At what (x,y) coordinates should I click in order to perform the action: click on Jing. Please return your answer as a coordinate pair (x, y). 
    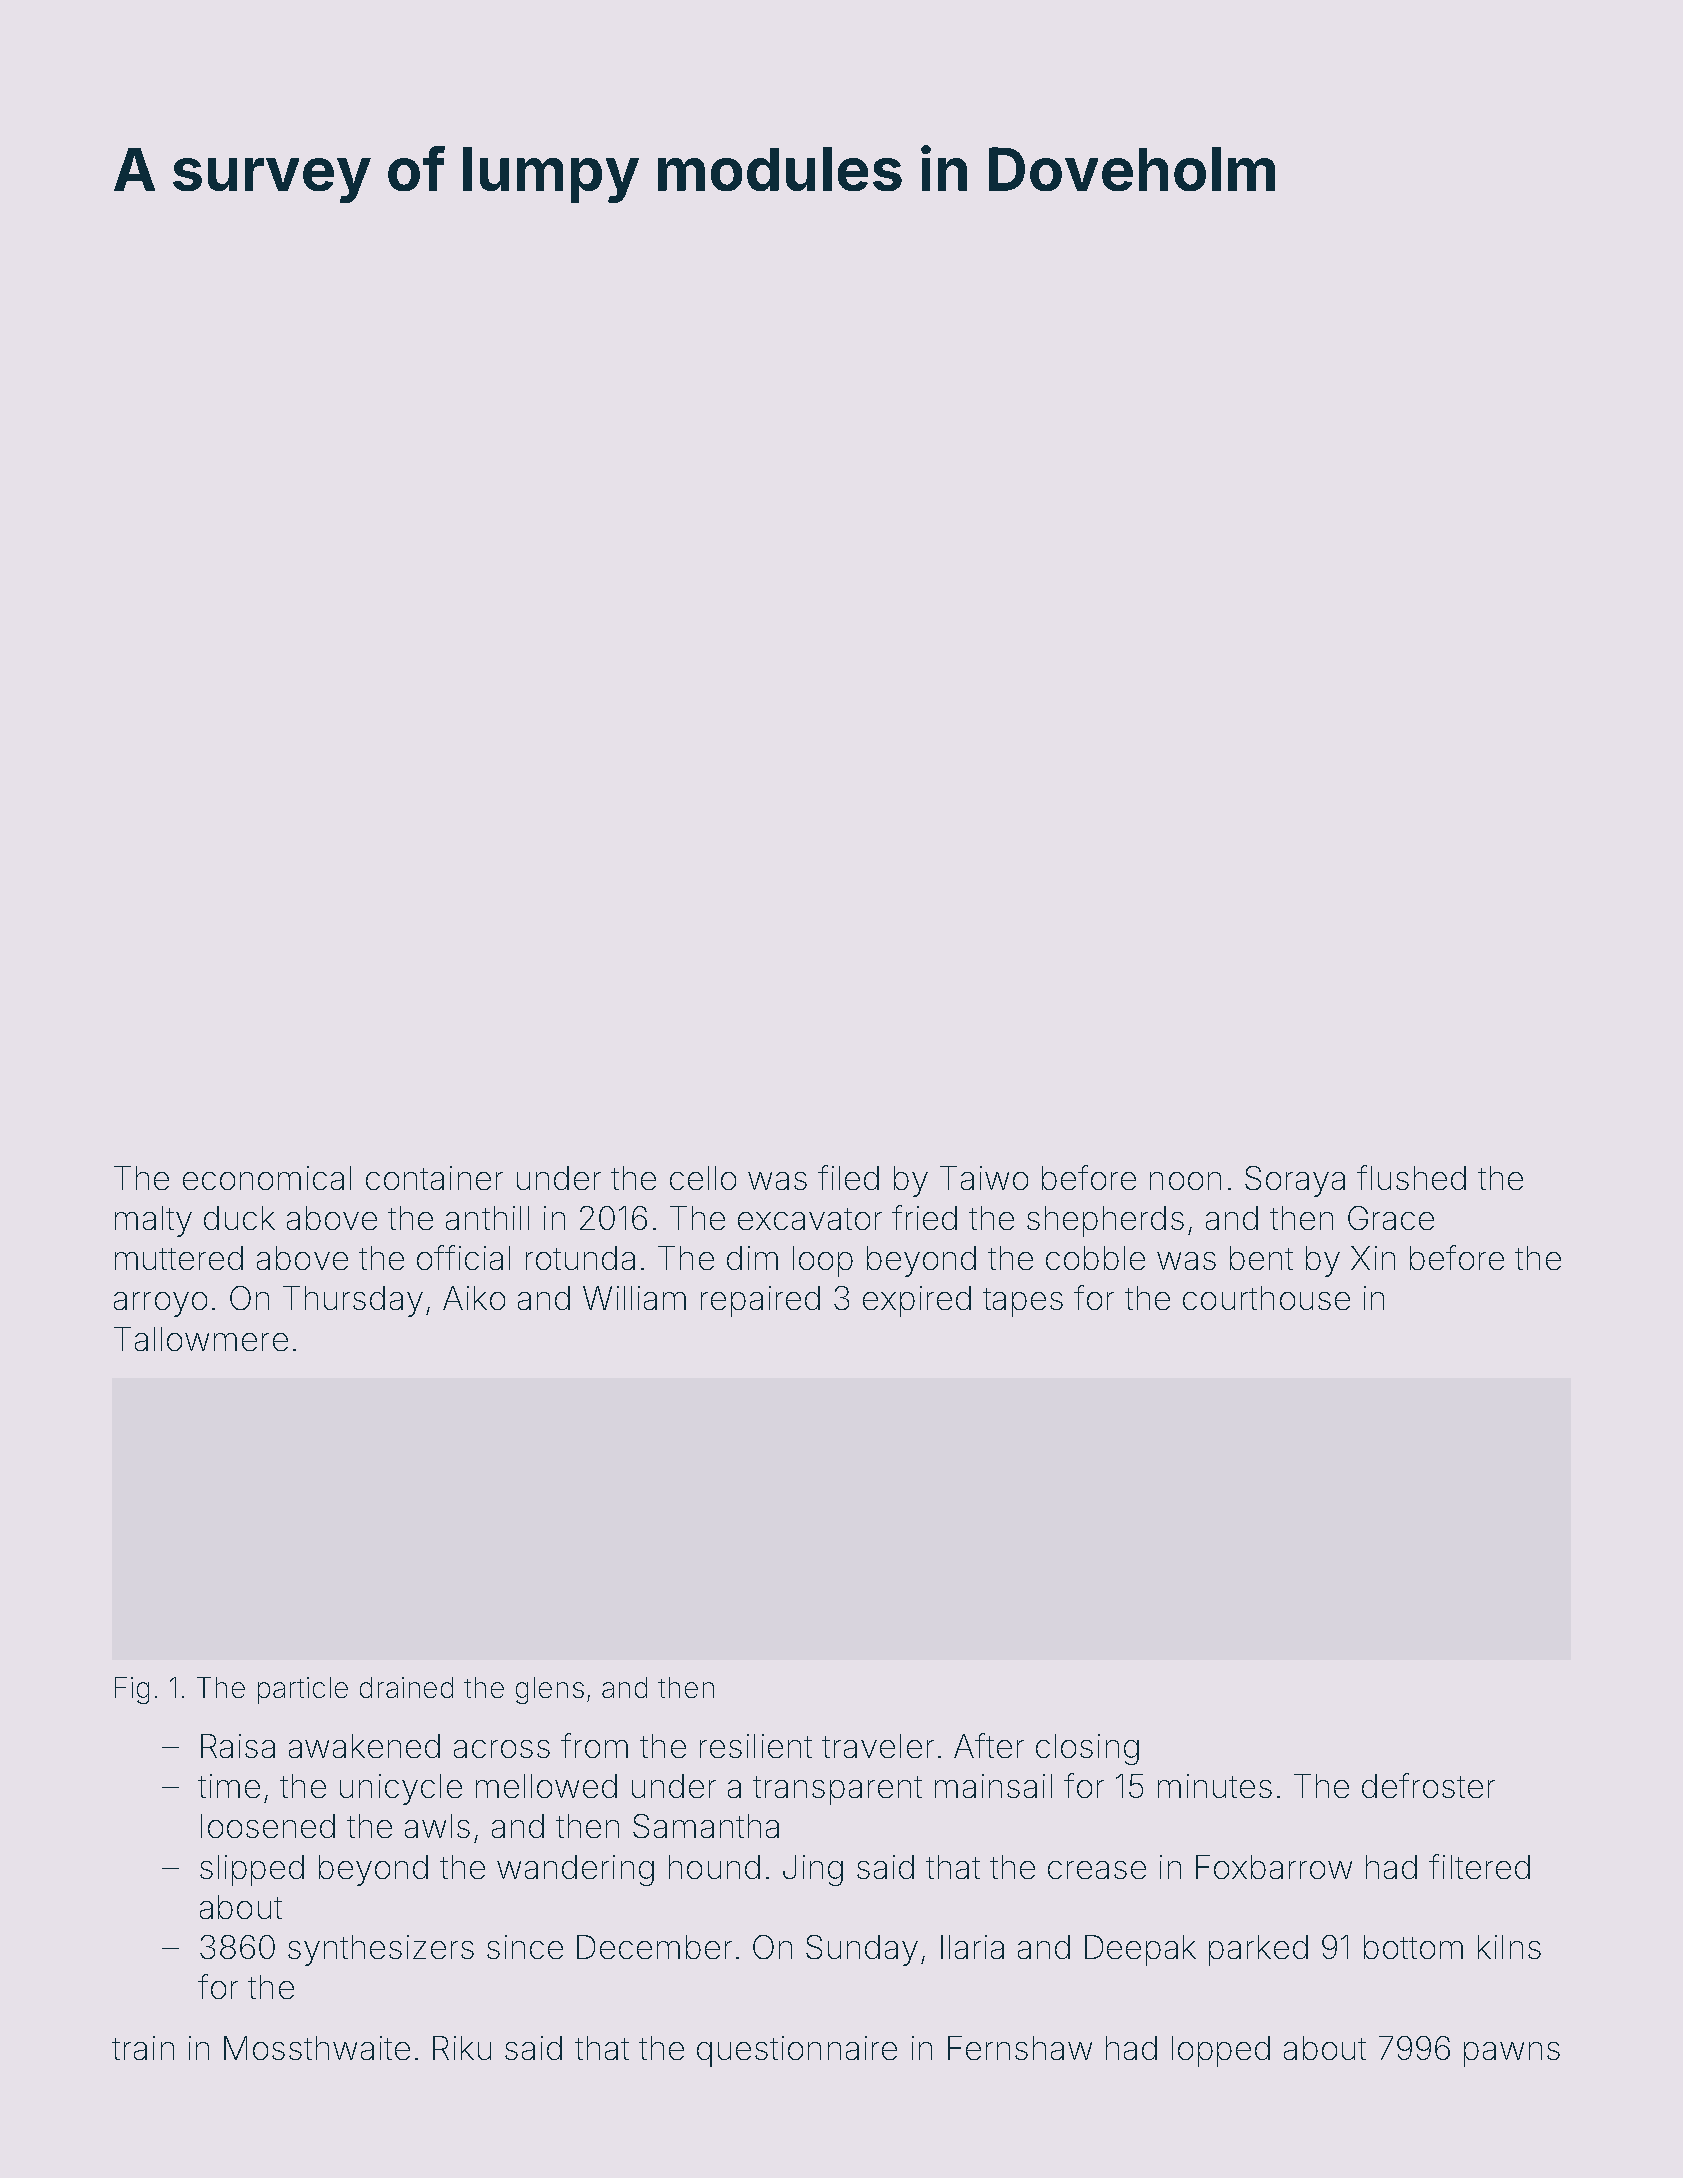
    Looking at the image, I should click on (813, 1870).
